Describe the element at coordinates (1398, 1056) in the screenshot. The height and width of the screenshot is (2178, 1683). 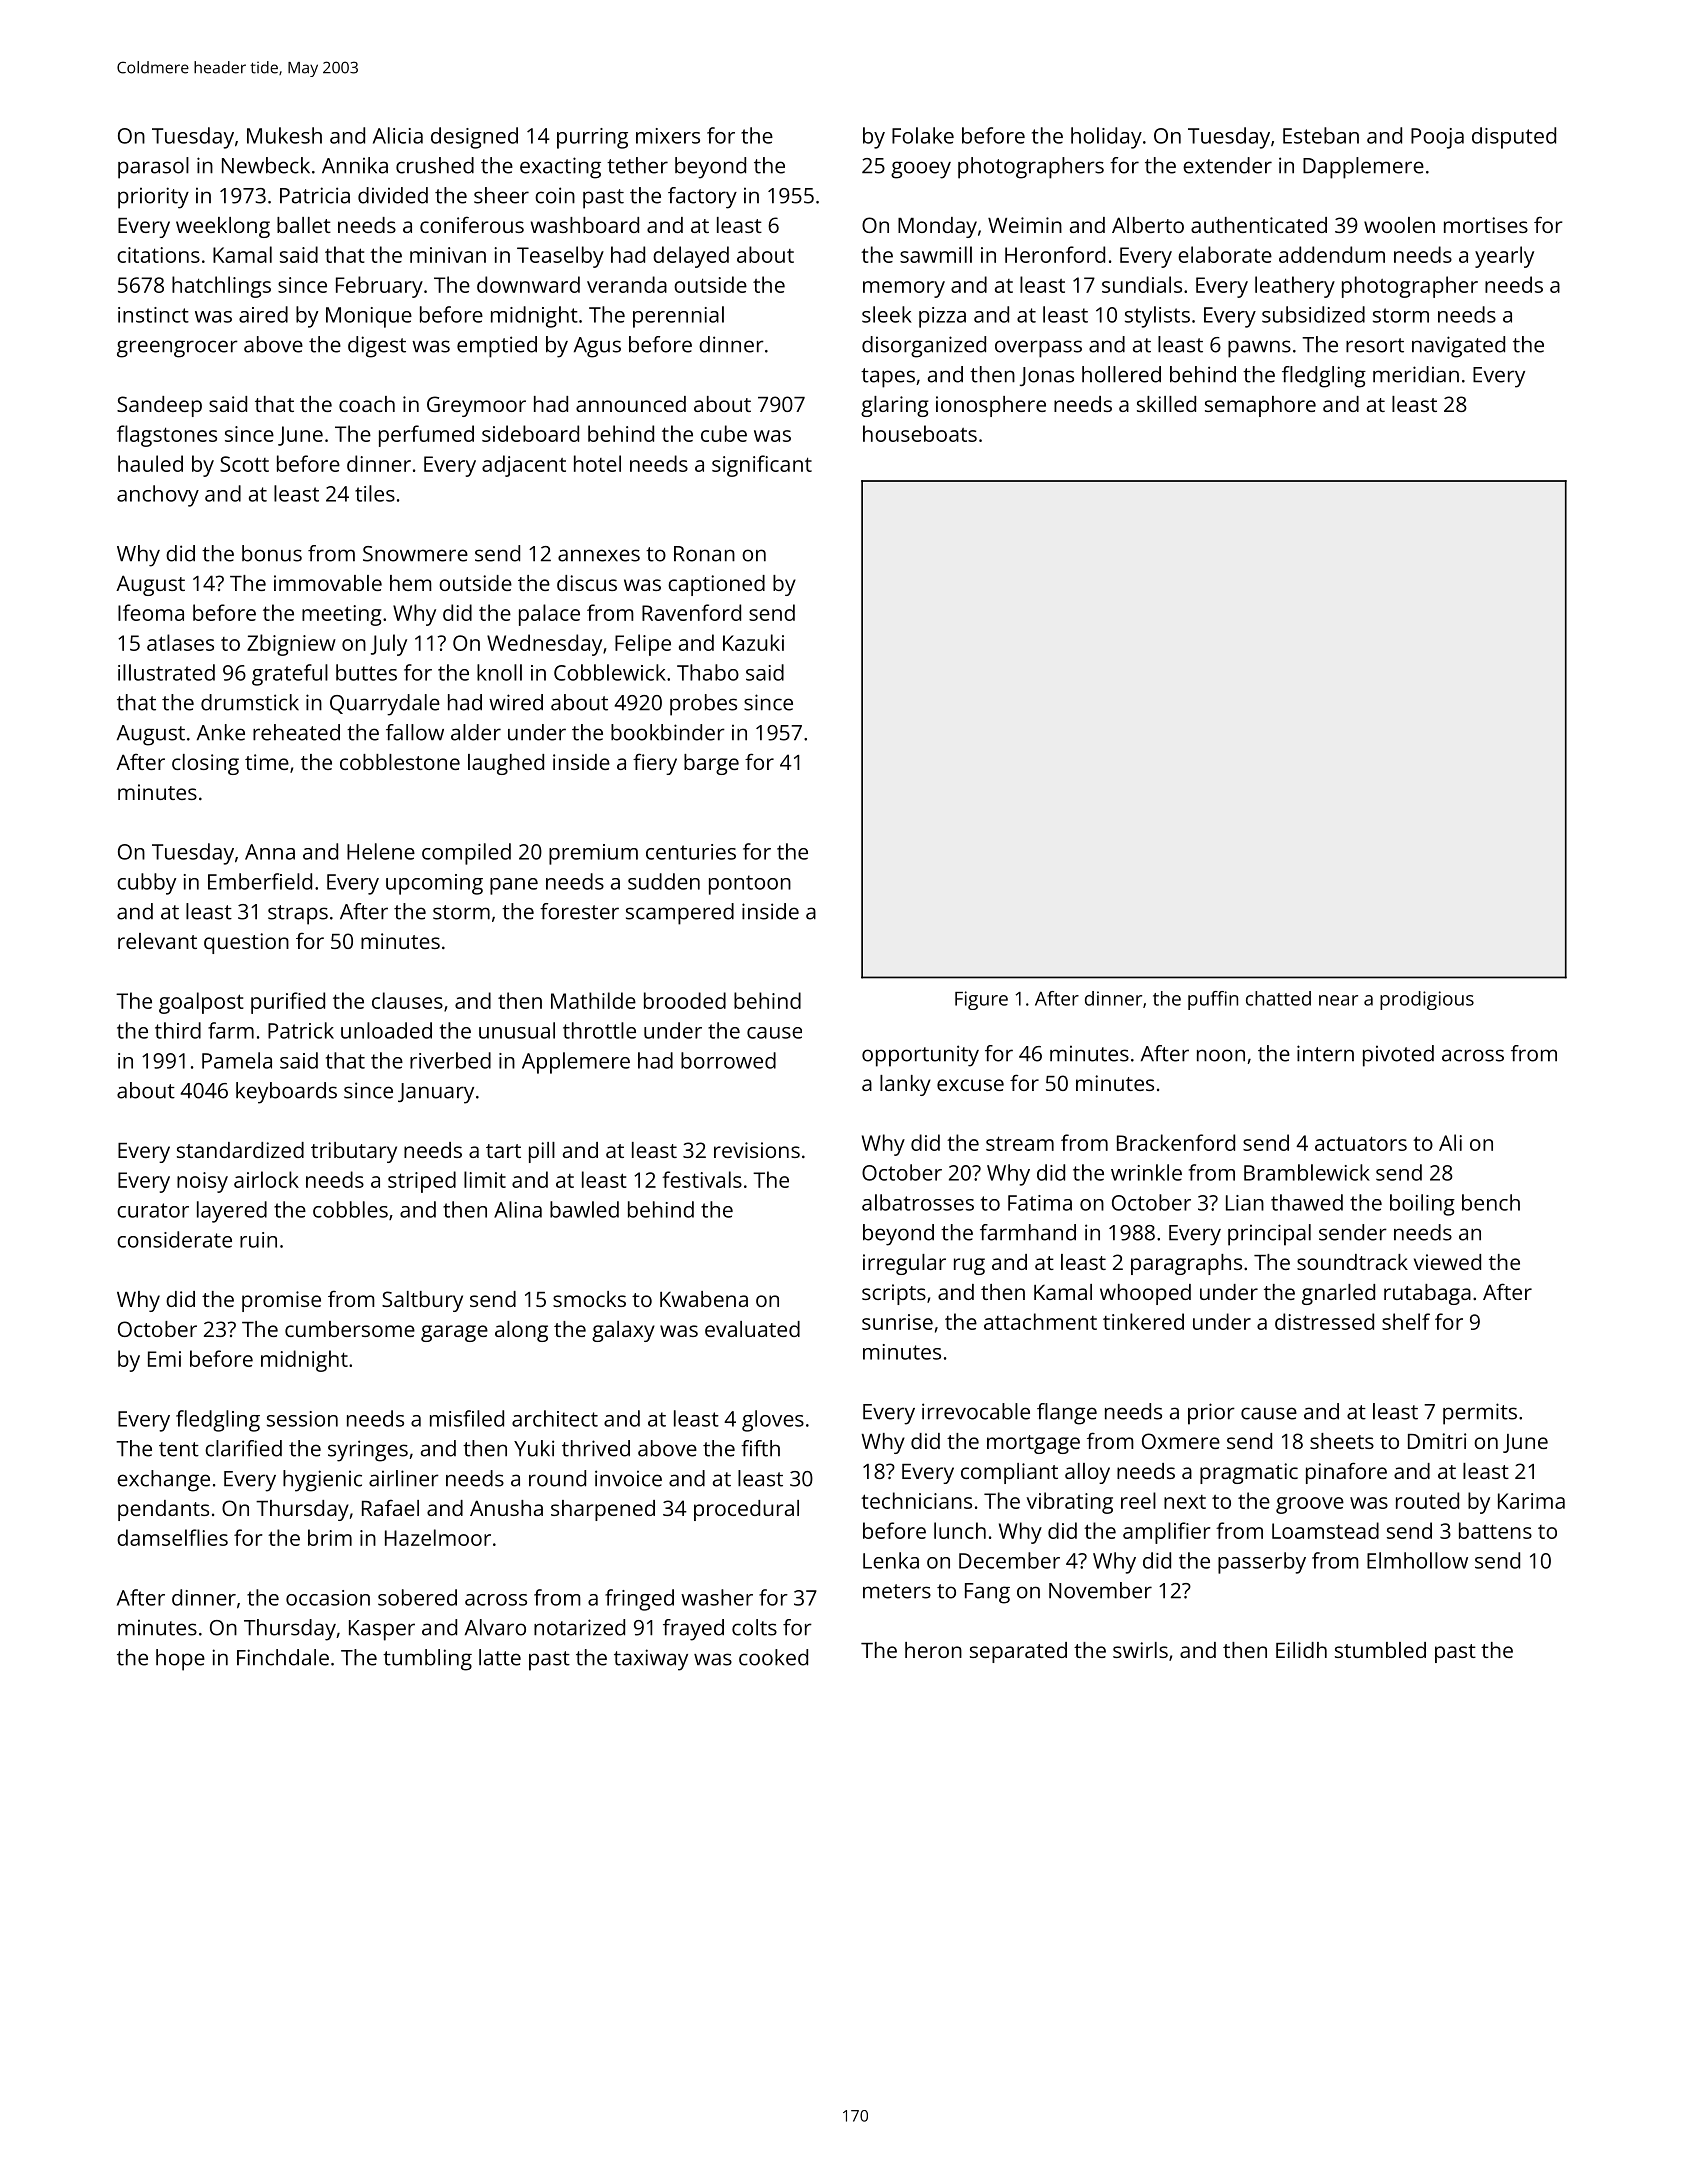
I see `pivoted` at that location.
